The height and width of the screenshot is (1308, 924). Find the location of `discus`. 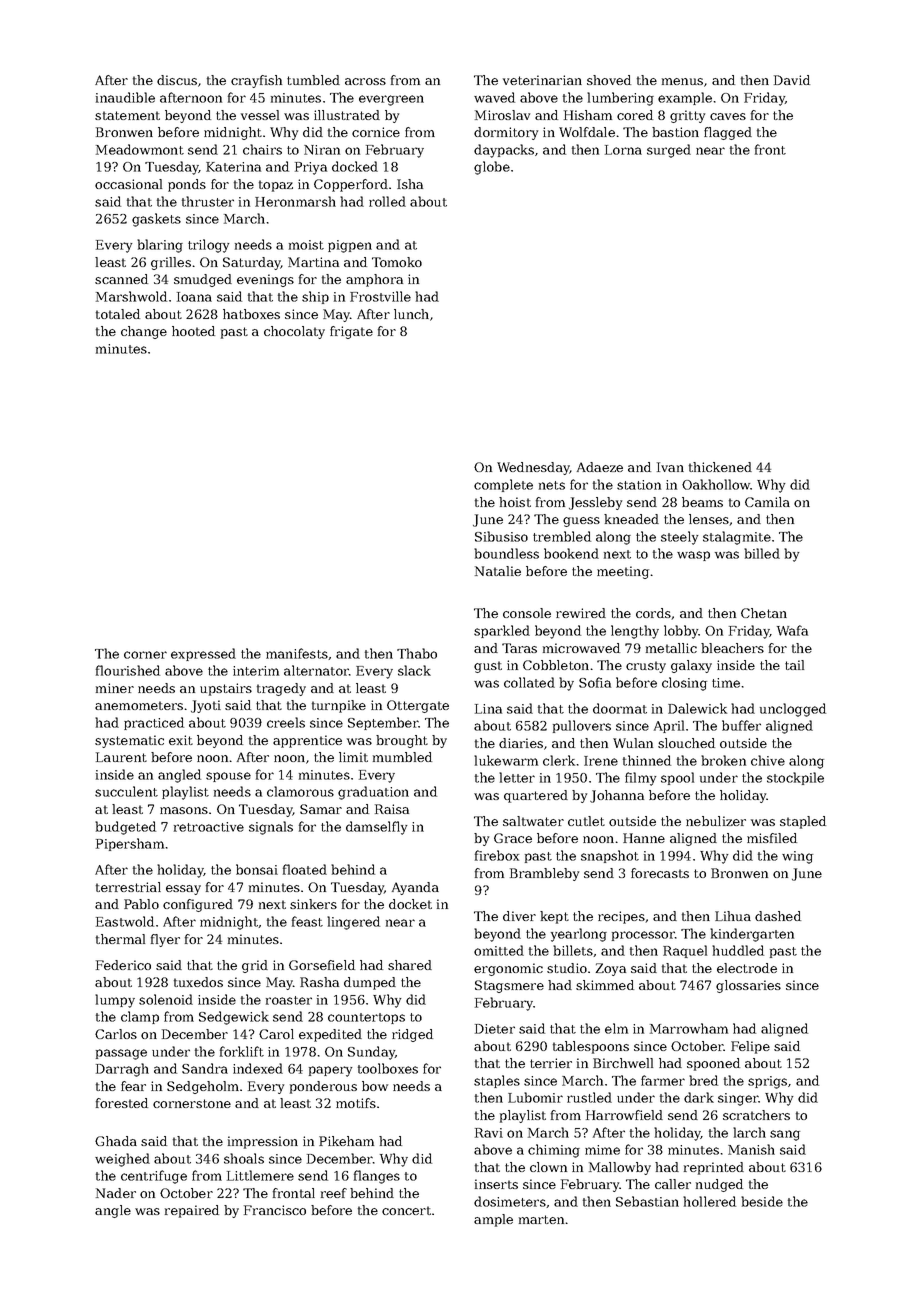

discus is located at coordinates (177, 80).
